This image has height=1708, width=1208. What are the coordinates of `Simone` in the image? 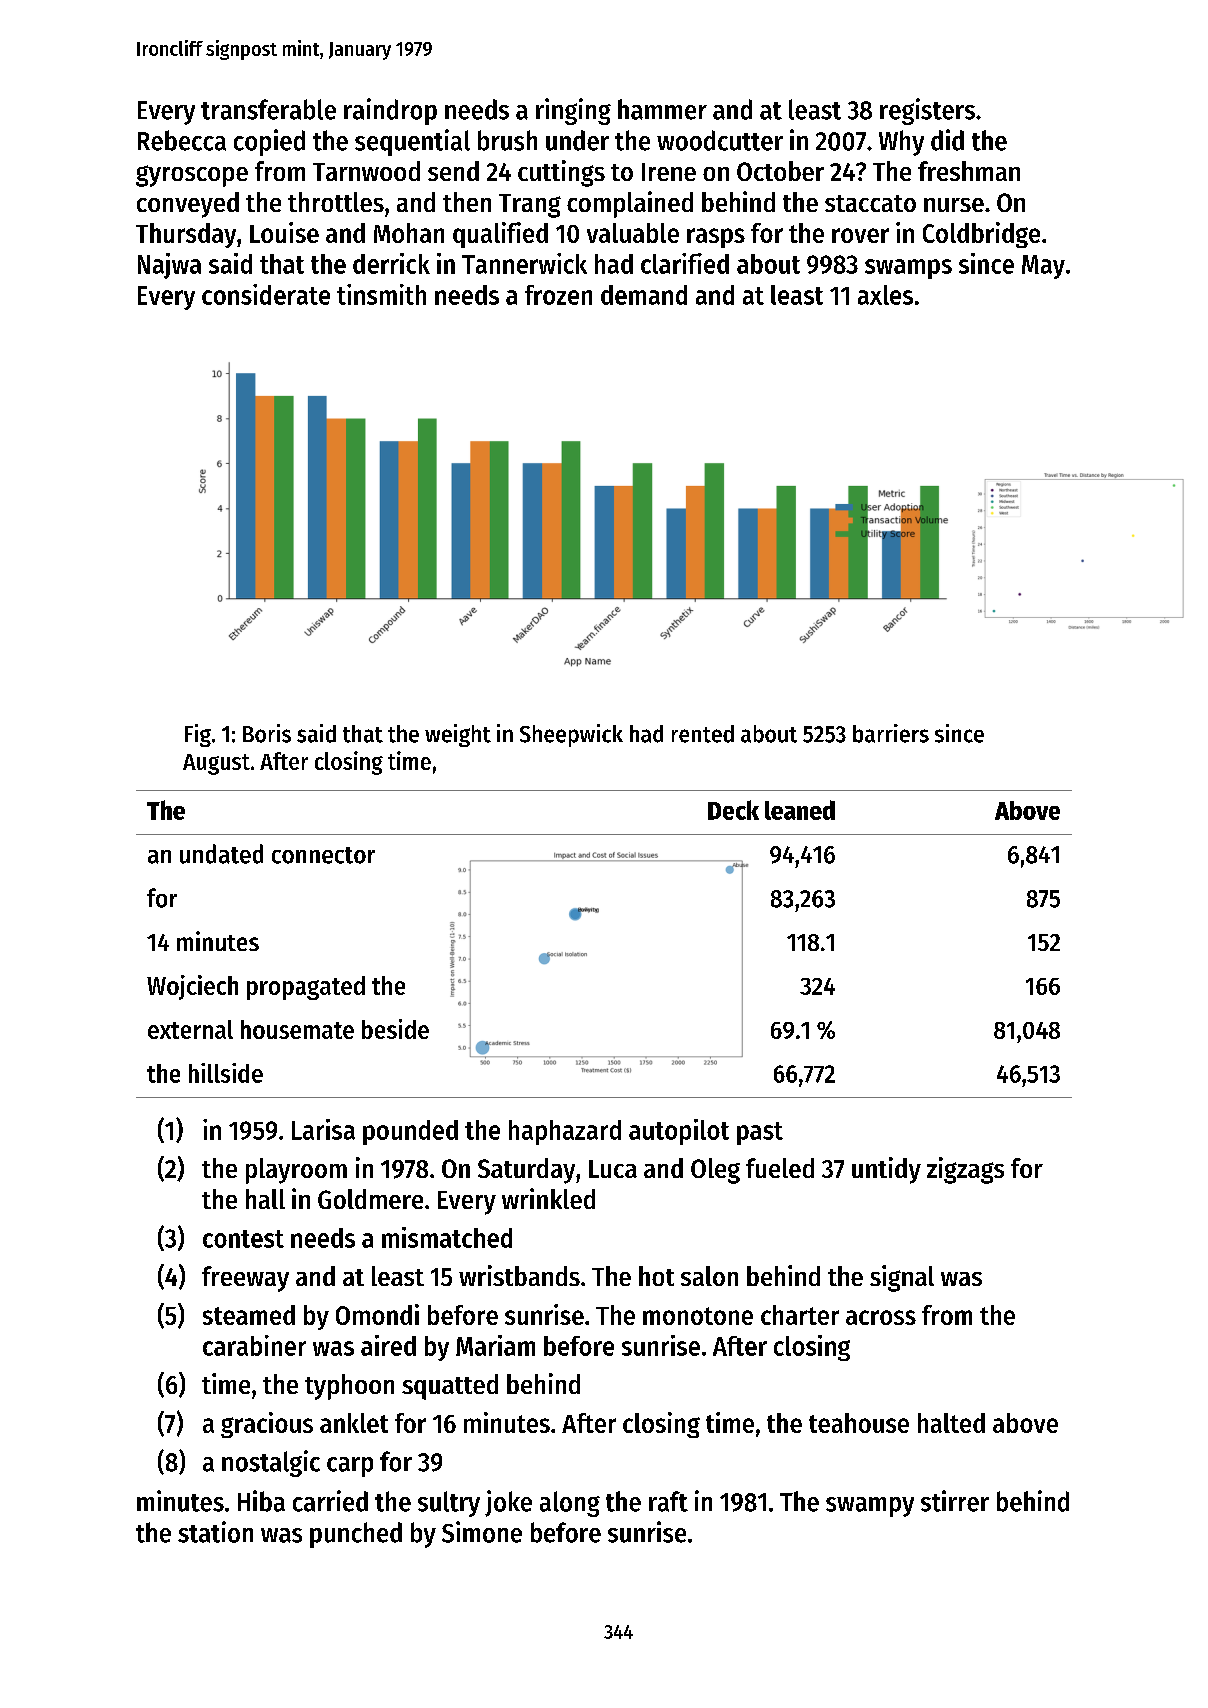 It's located at (482, 1532).
